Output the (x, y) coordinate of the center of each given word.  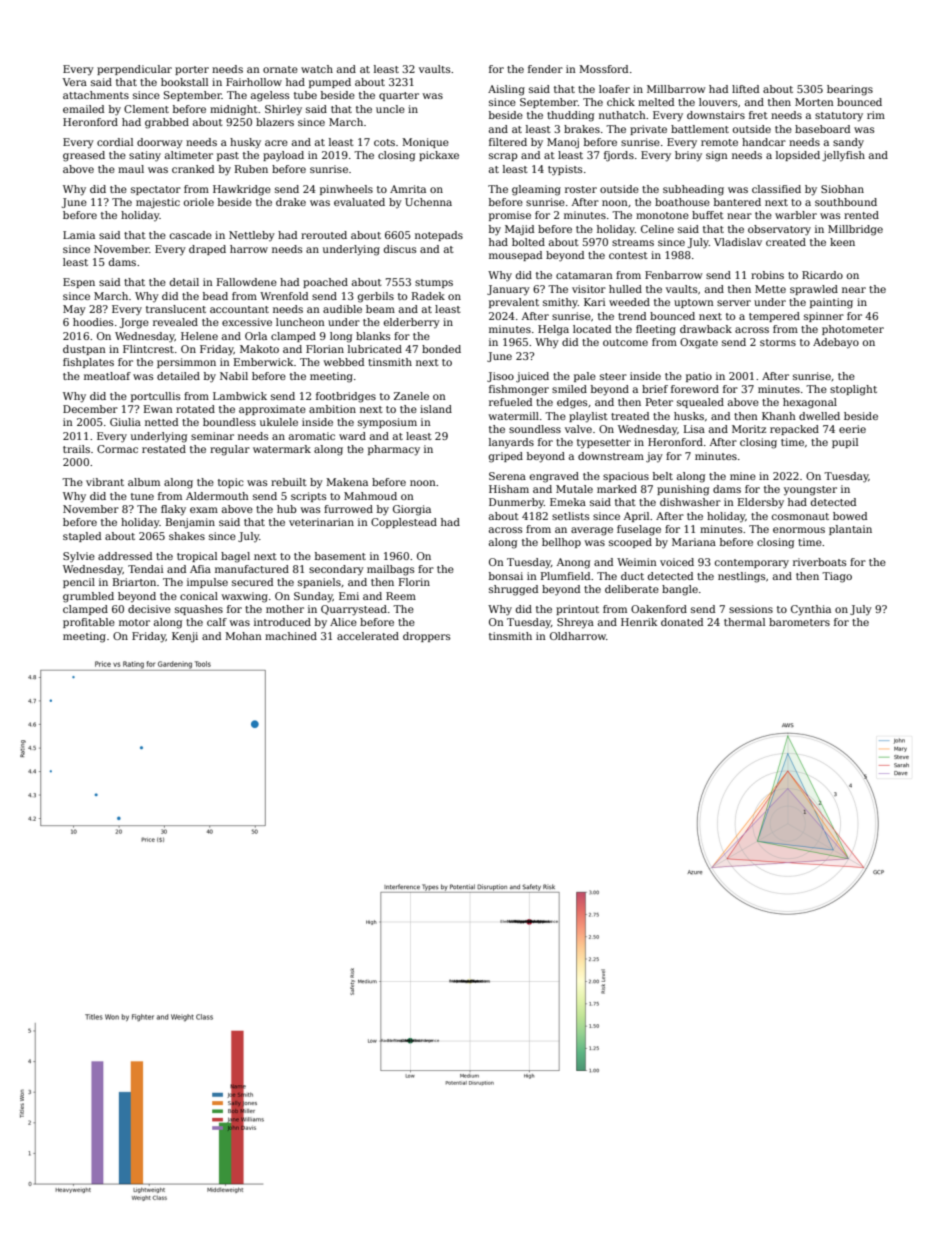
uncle (390, 109)
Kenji (185, 637)
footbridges (346, 397)
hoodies (93, 322)
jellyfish (843, 156)
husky (245, 143)
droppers (426, 637)
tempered (774, 317)
